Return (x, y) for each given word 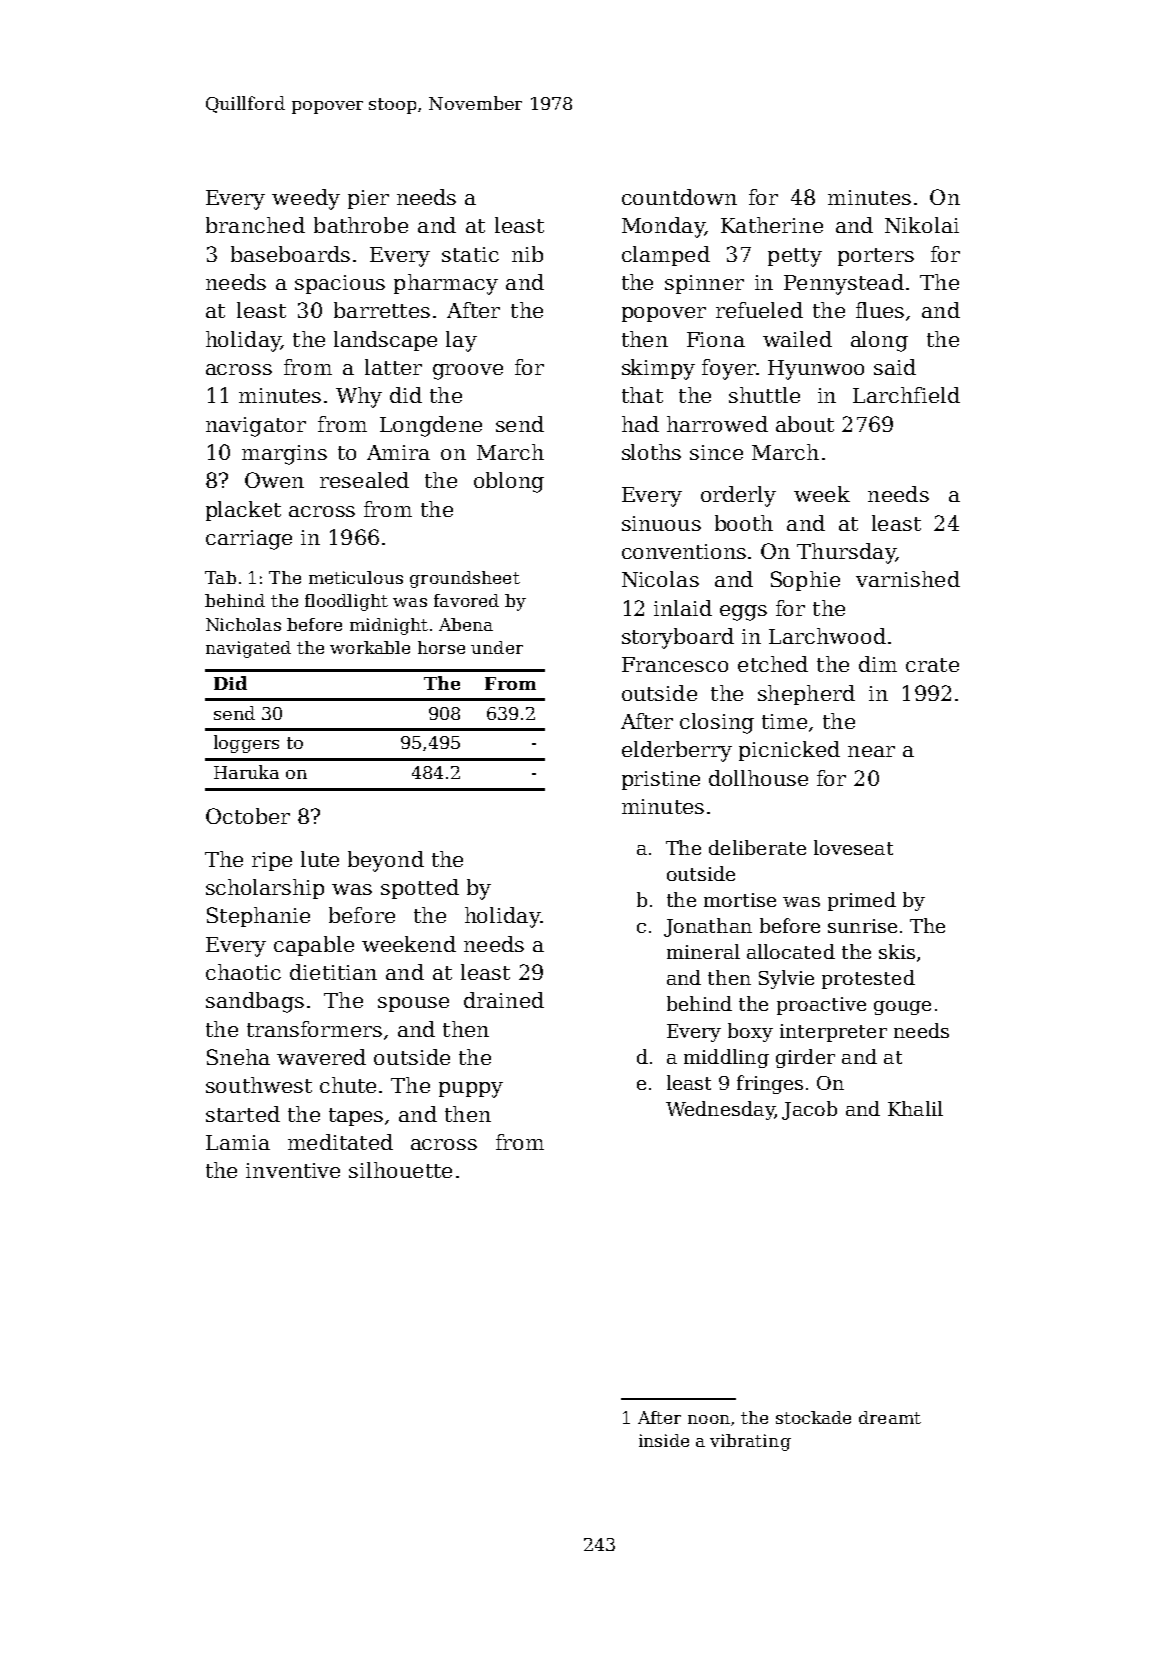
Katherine (772, 225)
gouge (902, 1008)
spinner (704, 284)
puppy (471, 1090)
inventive (293, 1170)
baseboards (290, 254)
